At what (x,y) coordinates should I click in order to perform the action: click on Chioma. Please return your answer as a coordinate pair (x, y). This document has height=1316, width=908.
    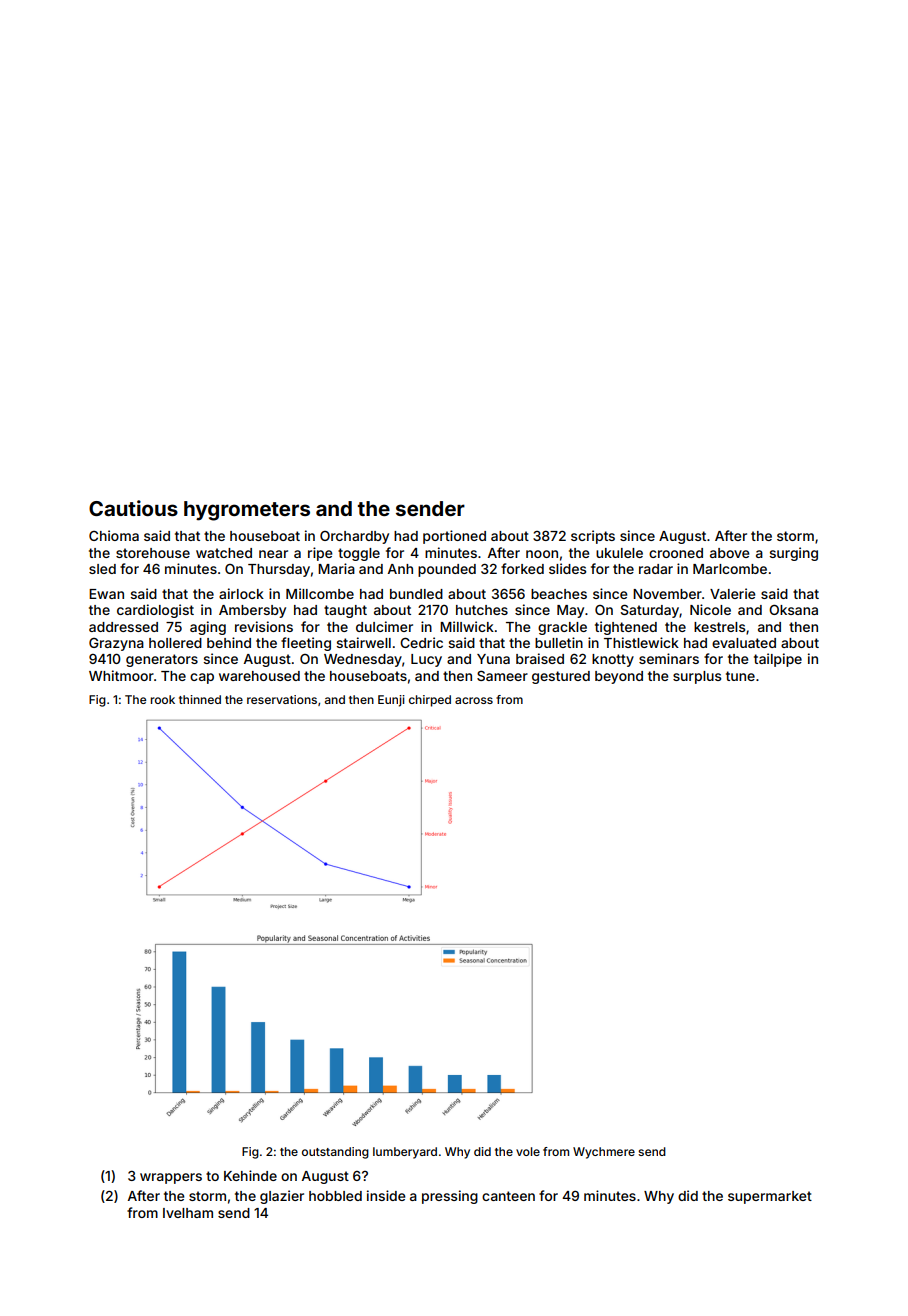
    Looking at the image, I should click on (114, 535).
